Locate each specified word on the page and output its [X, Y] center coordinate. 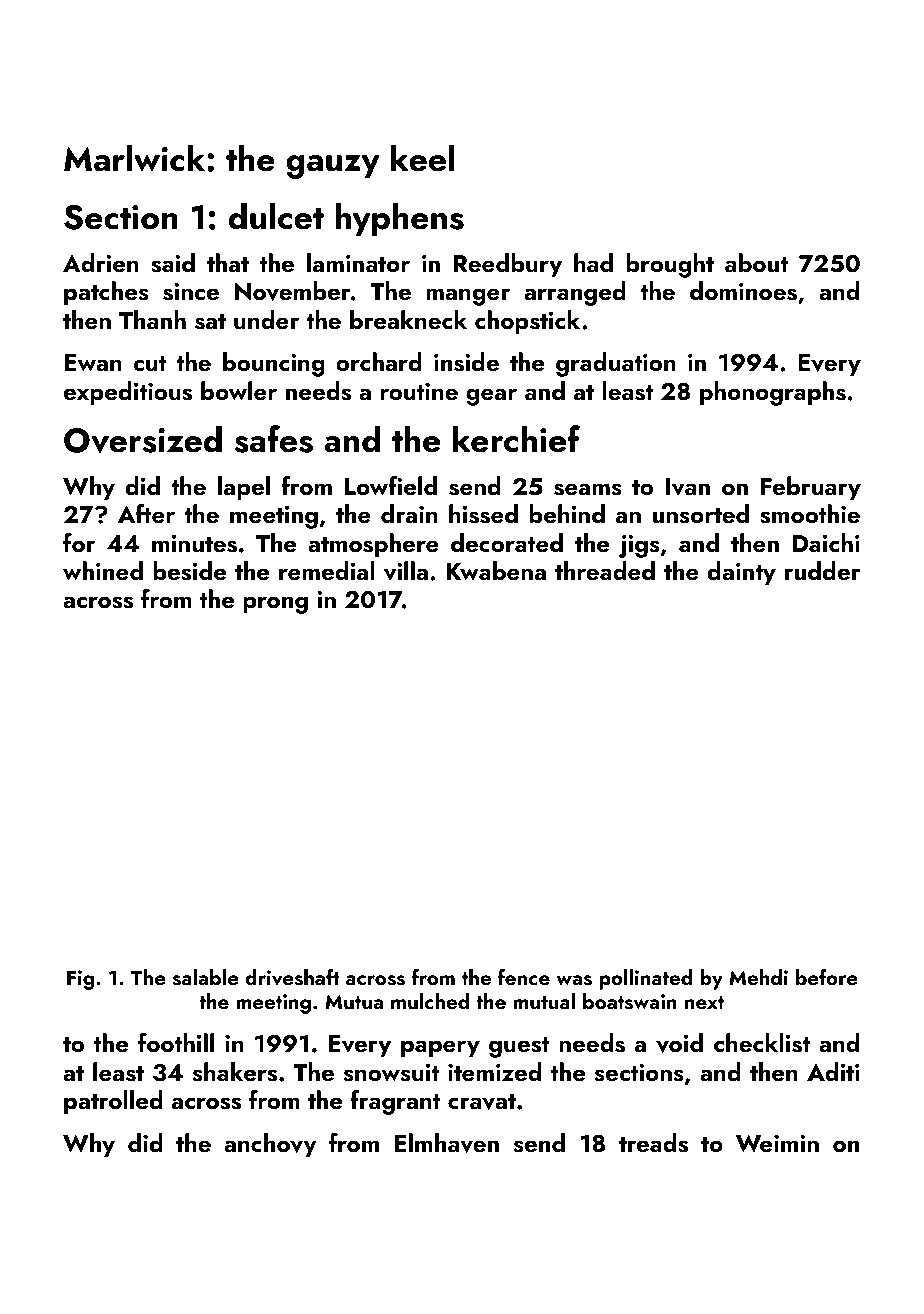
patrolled [113, 1102]
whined [103, 571]
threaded [605, 570]
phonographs [773, 393]
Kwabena [496, 570]
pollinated [645, 979]
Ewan [93, 363]
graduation [616, 364]
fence [524, 976]
